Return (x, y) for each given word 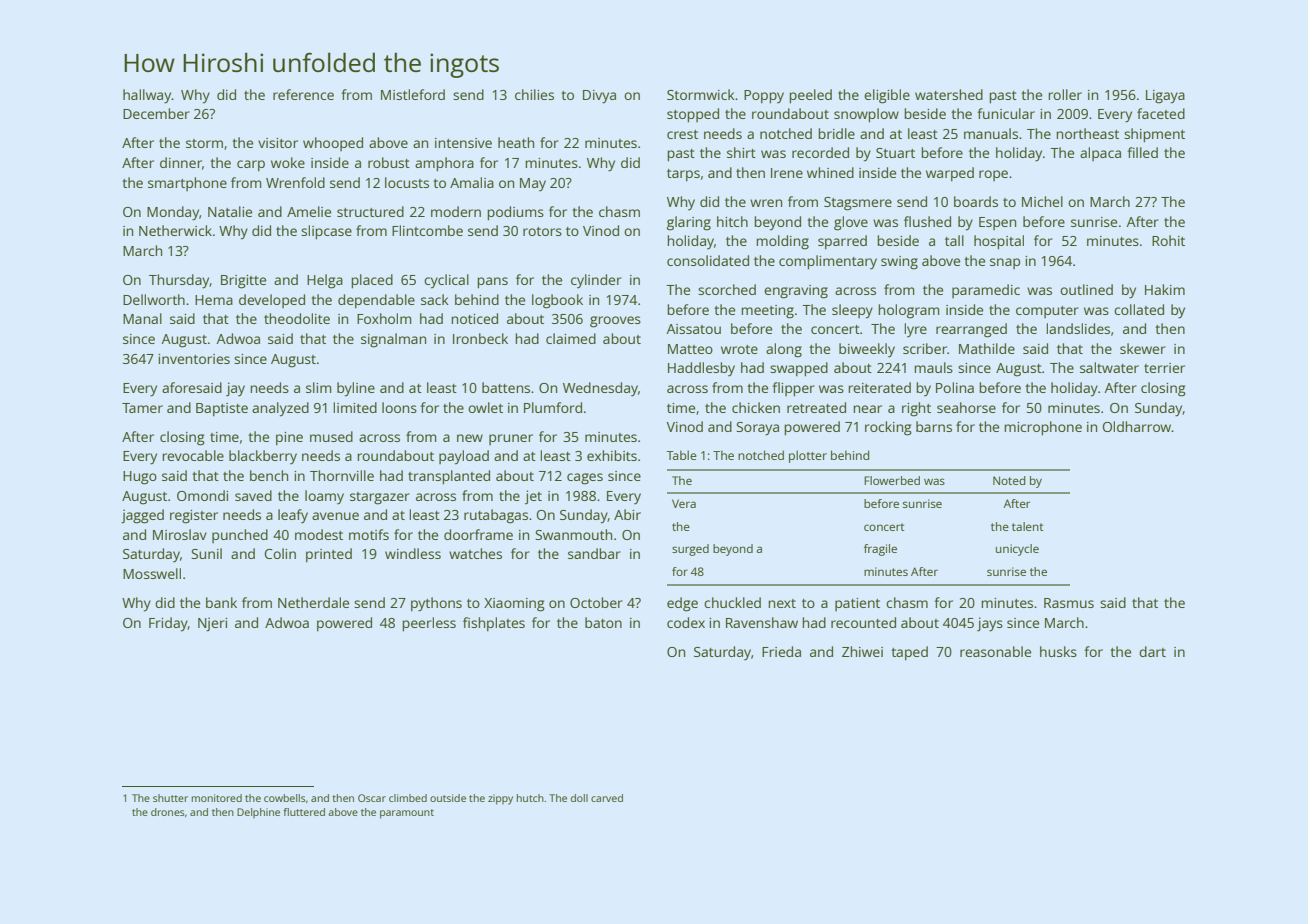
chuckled (732, 602)
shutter (170, 798)
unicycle (1017, 550)
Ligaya (1165, 97)
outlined (1086, 289)
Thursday (179, 281)
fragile (880, 550)
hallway (147, 96)
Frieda (781, 651)
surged (690, 550)
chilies (534, 94)
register (194, 517)
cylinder (596, 281)
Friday (168, 624)
